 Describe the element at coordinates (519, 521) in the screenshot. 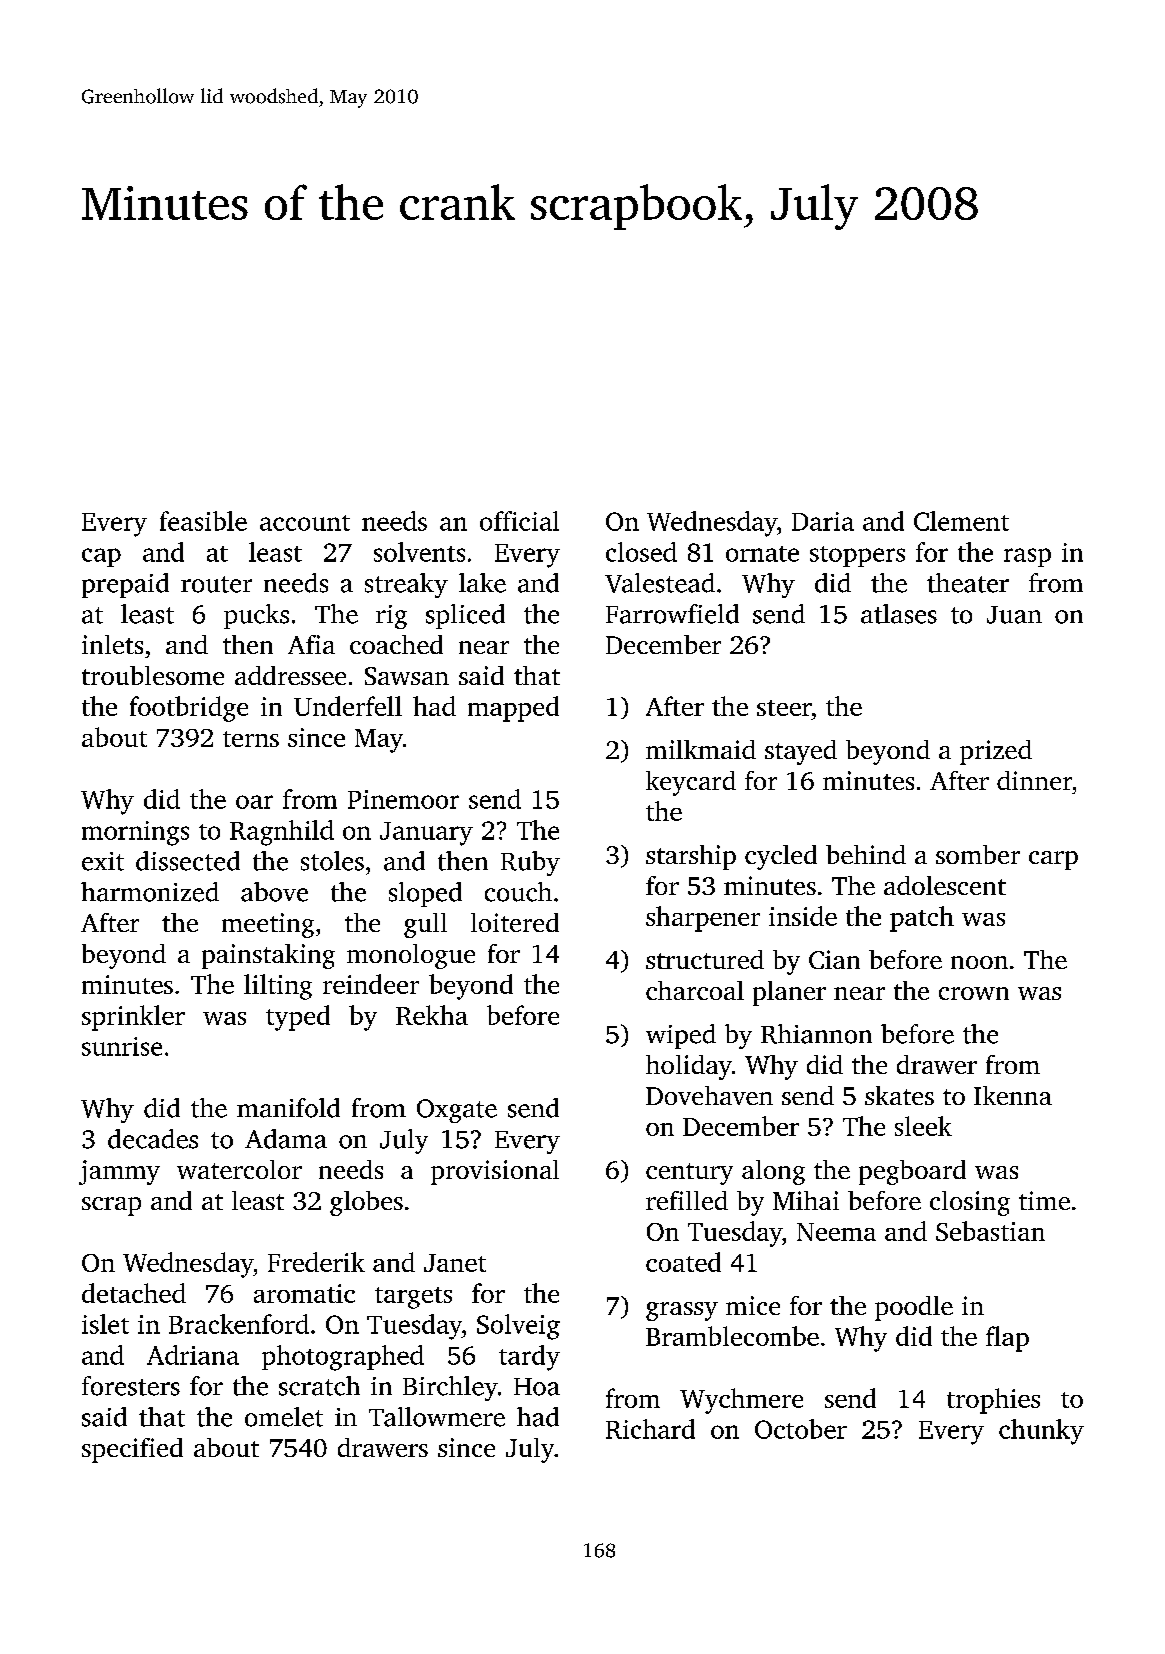

I see `official` at that location.
